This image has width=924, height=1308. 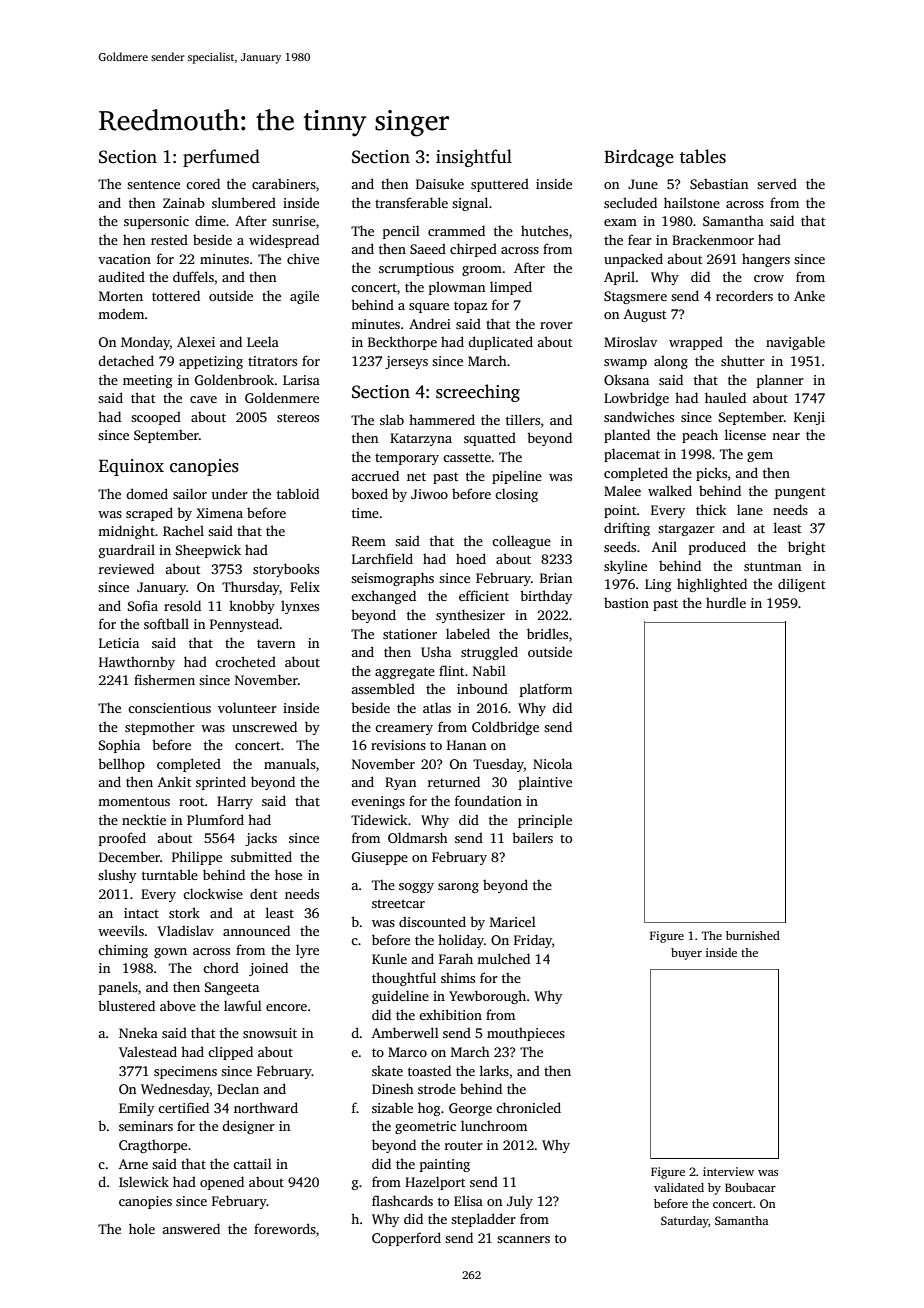 What do you see at coordinates (276, 643) in the image?
I see `tavern` at bounding box center [276, 643].
